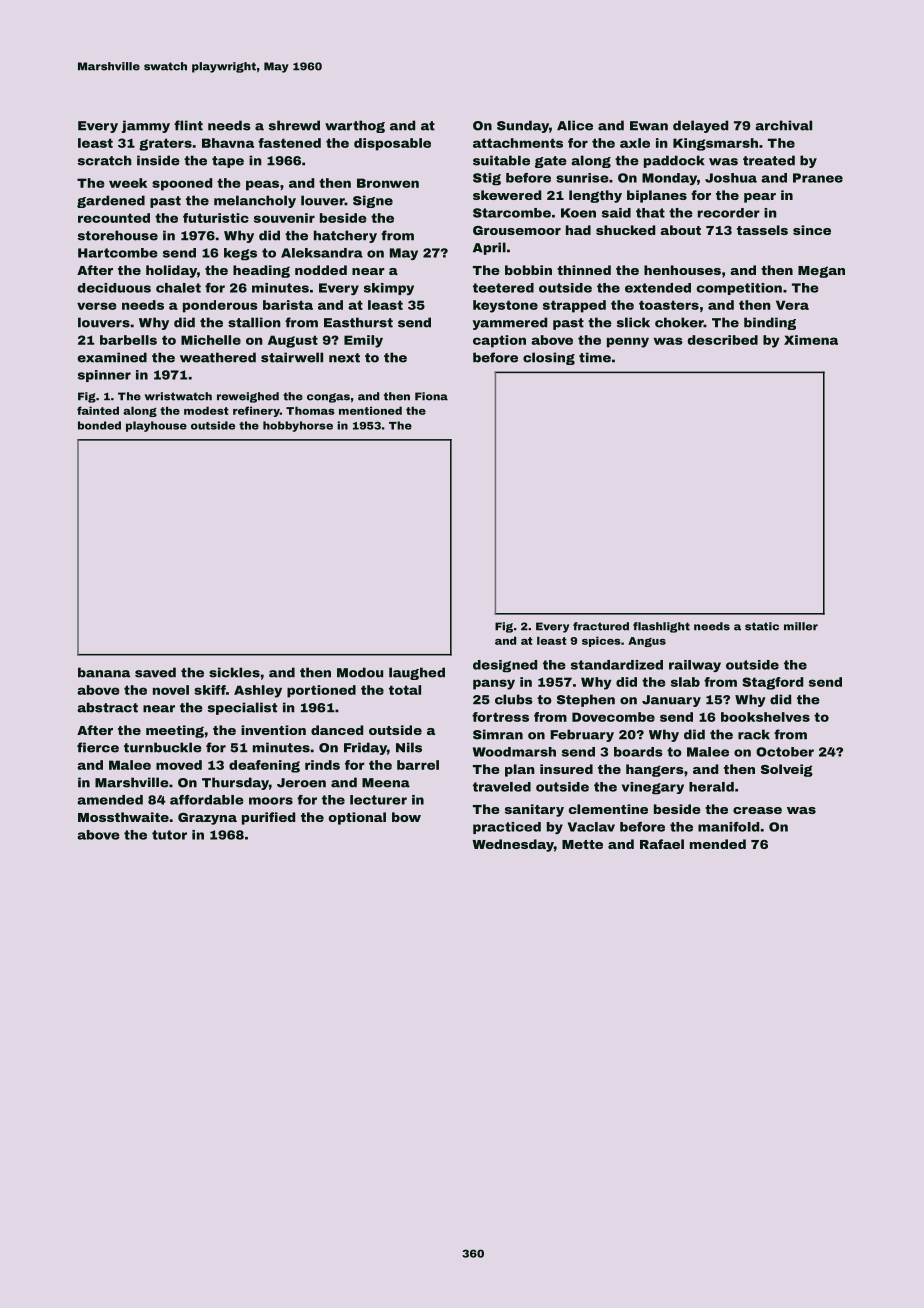 The image size is (924, 1308). Describe the element at coordinates (178, 396) in the screenshot. I see `wristwatch` at that location.
